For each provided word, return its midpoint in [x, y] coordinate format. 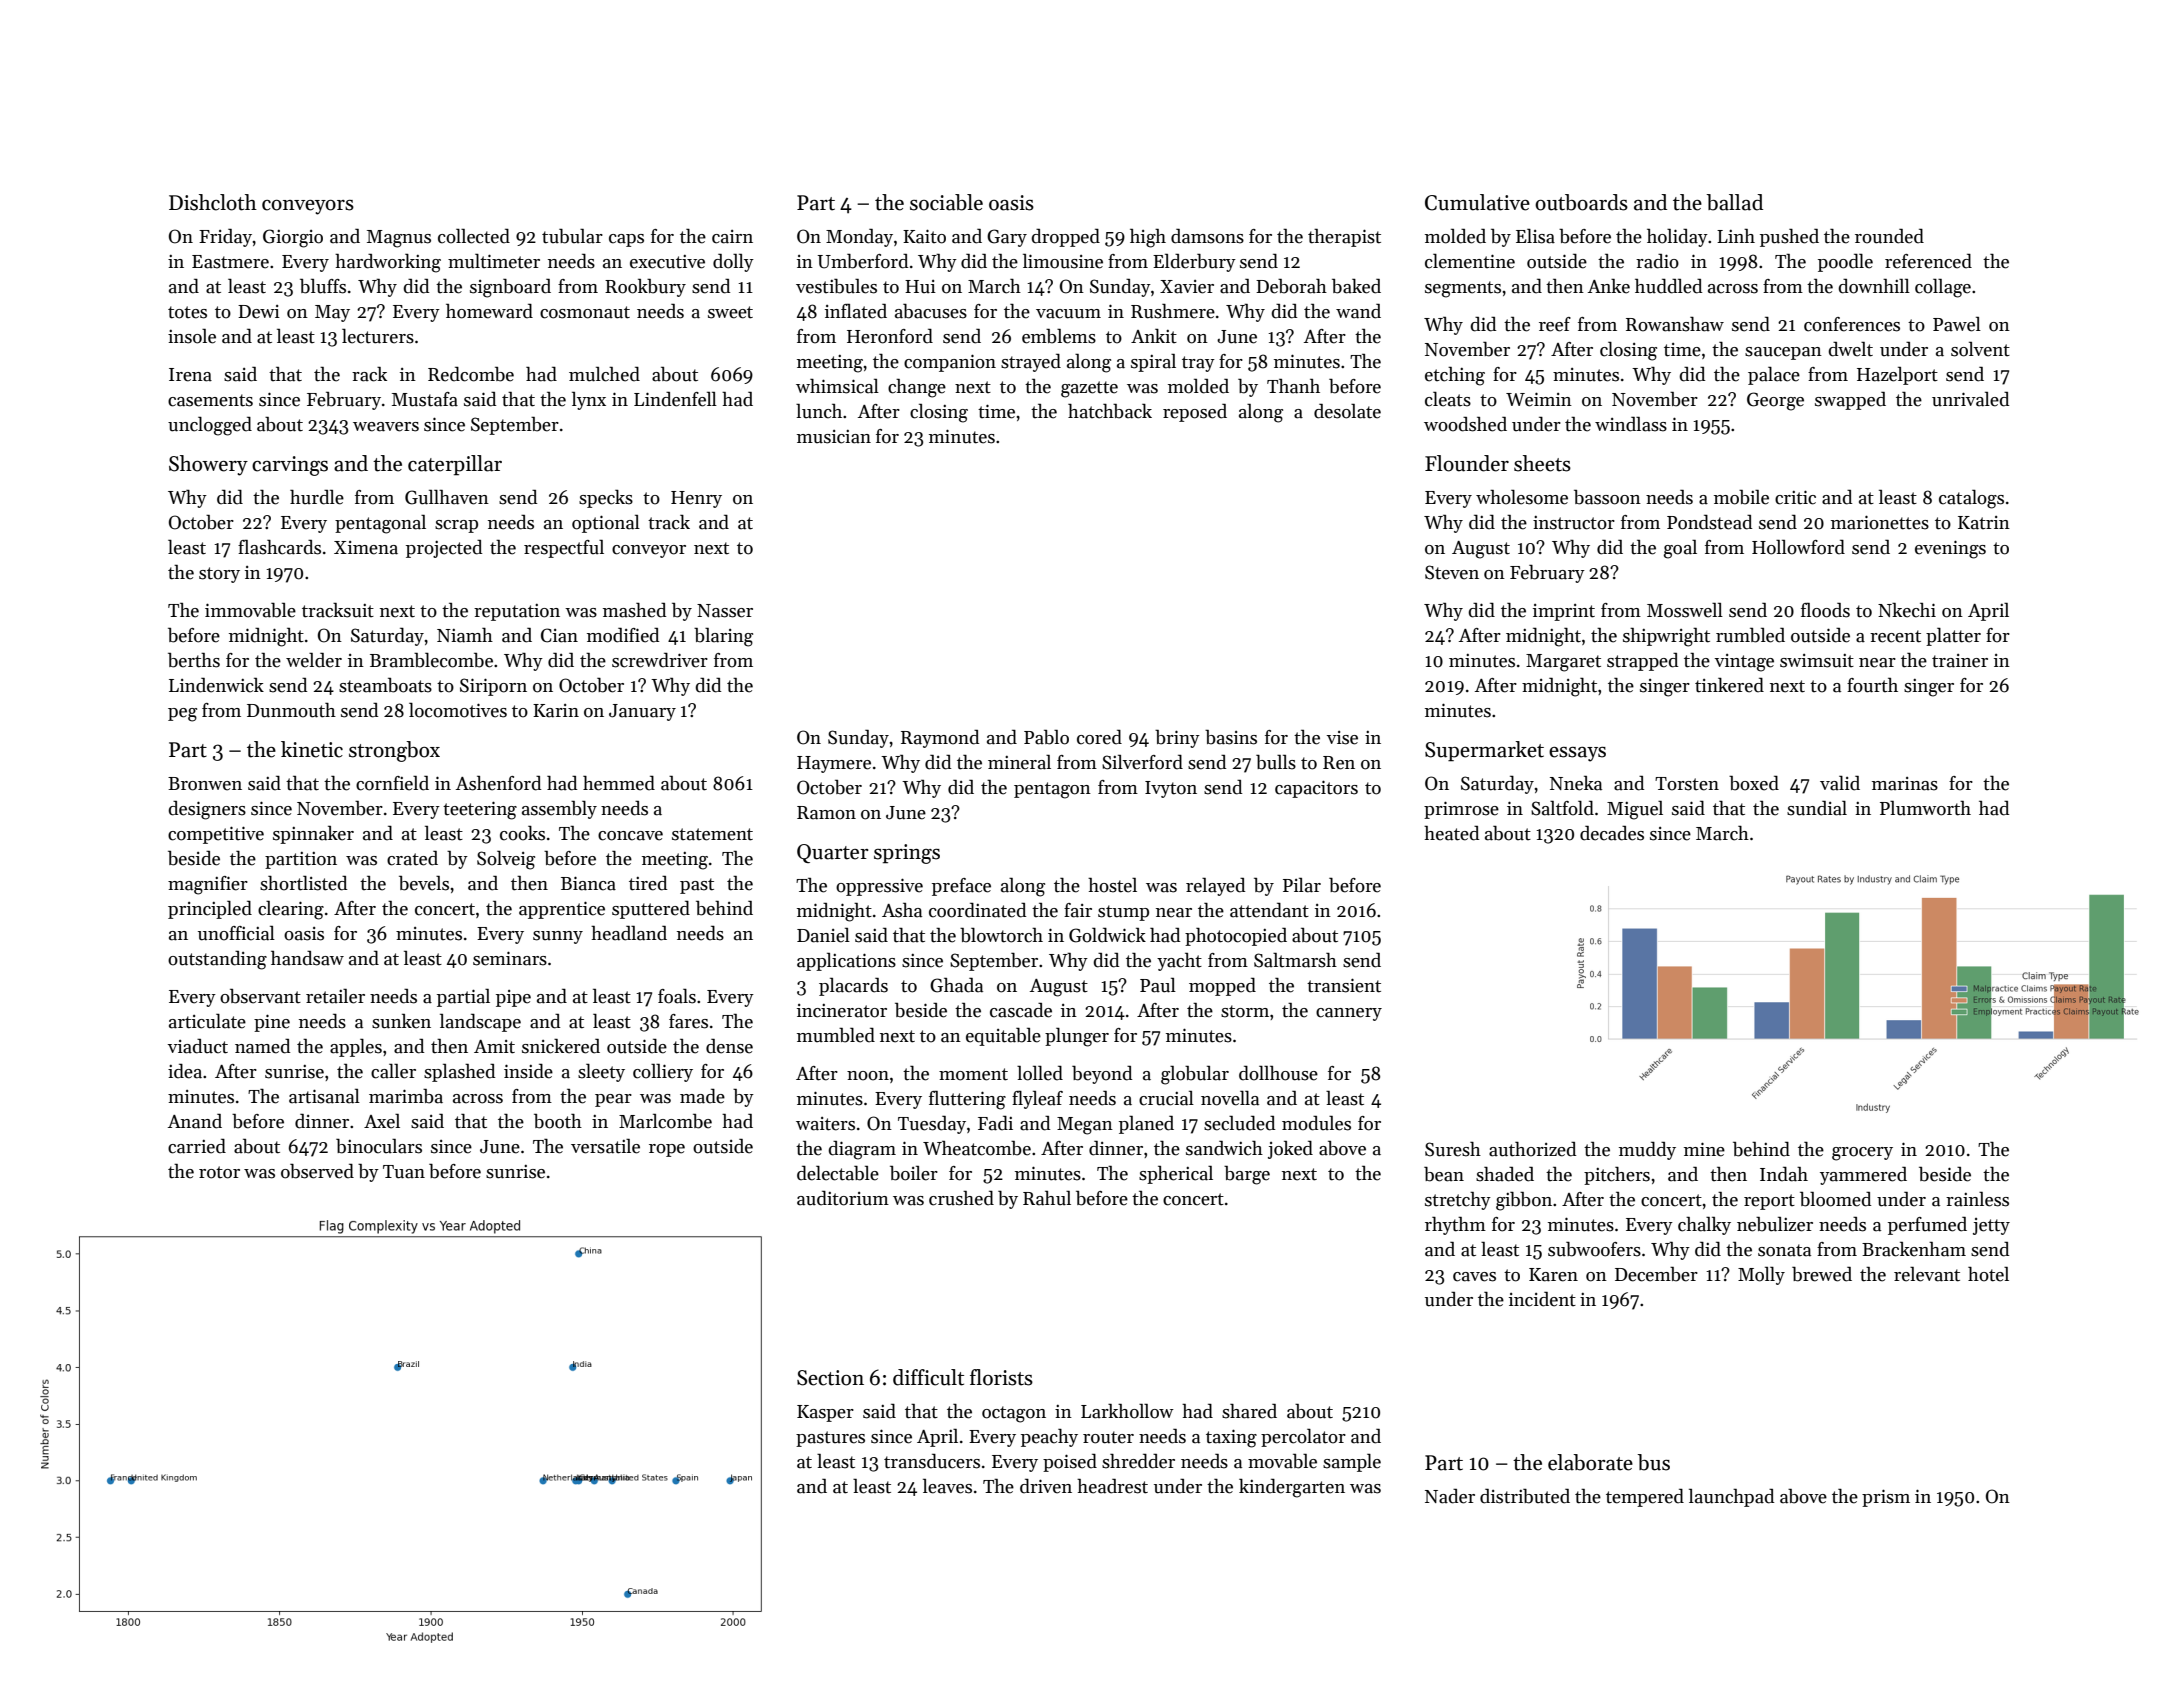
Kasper [825, 1413]
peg [182, 715]
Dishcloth [213, 202]
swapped [1850, 400]
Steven [1452, 572]
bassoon [1607, 497]
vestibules [836, 286]
